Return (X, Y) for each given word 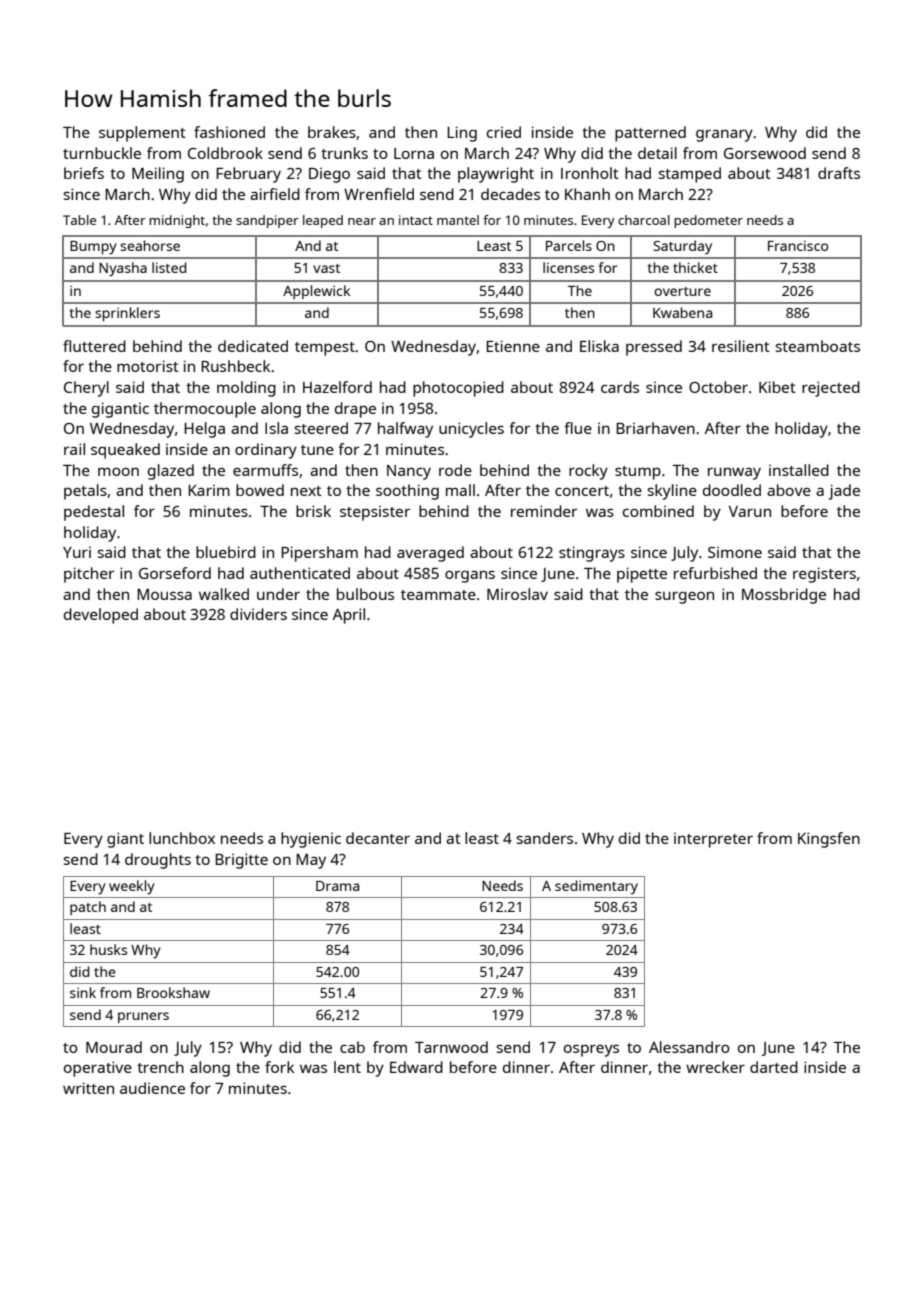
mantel (458, 220)
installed (799, 470)
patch (88, 908)
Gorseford (175, 573)
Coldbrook (225, 153)
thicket (695, 267)
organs (470, 576)
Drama (337, 886)
